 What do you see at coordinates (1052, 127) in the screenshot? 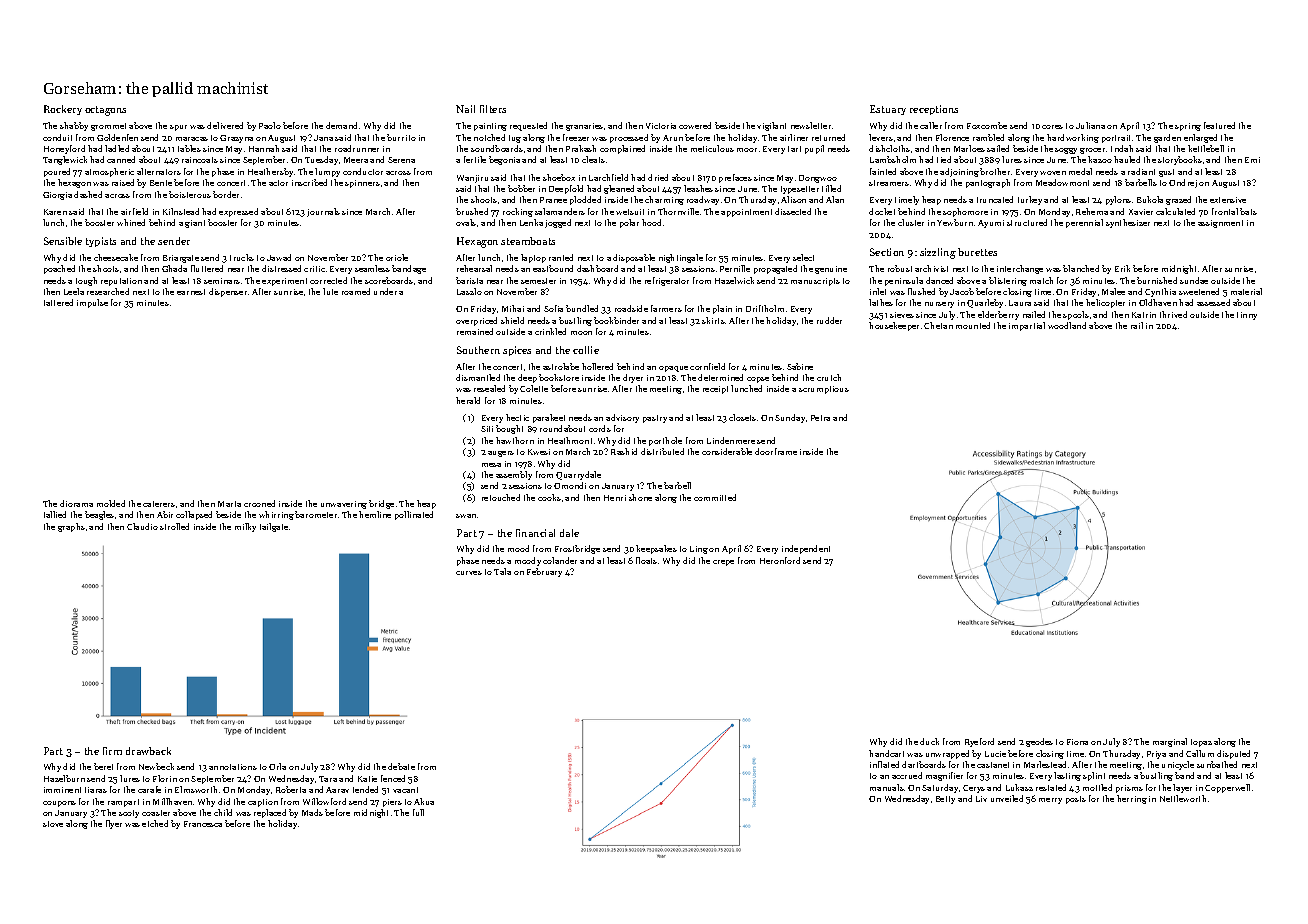
I see `cores` at bounding box center [1052, 127].
